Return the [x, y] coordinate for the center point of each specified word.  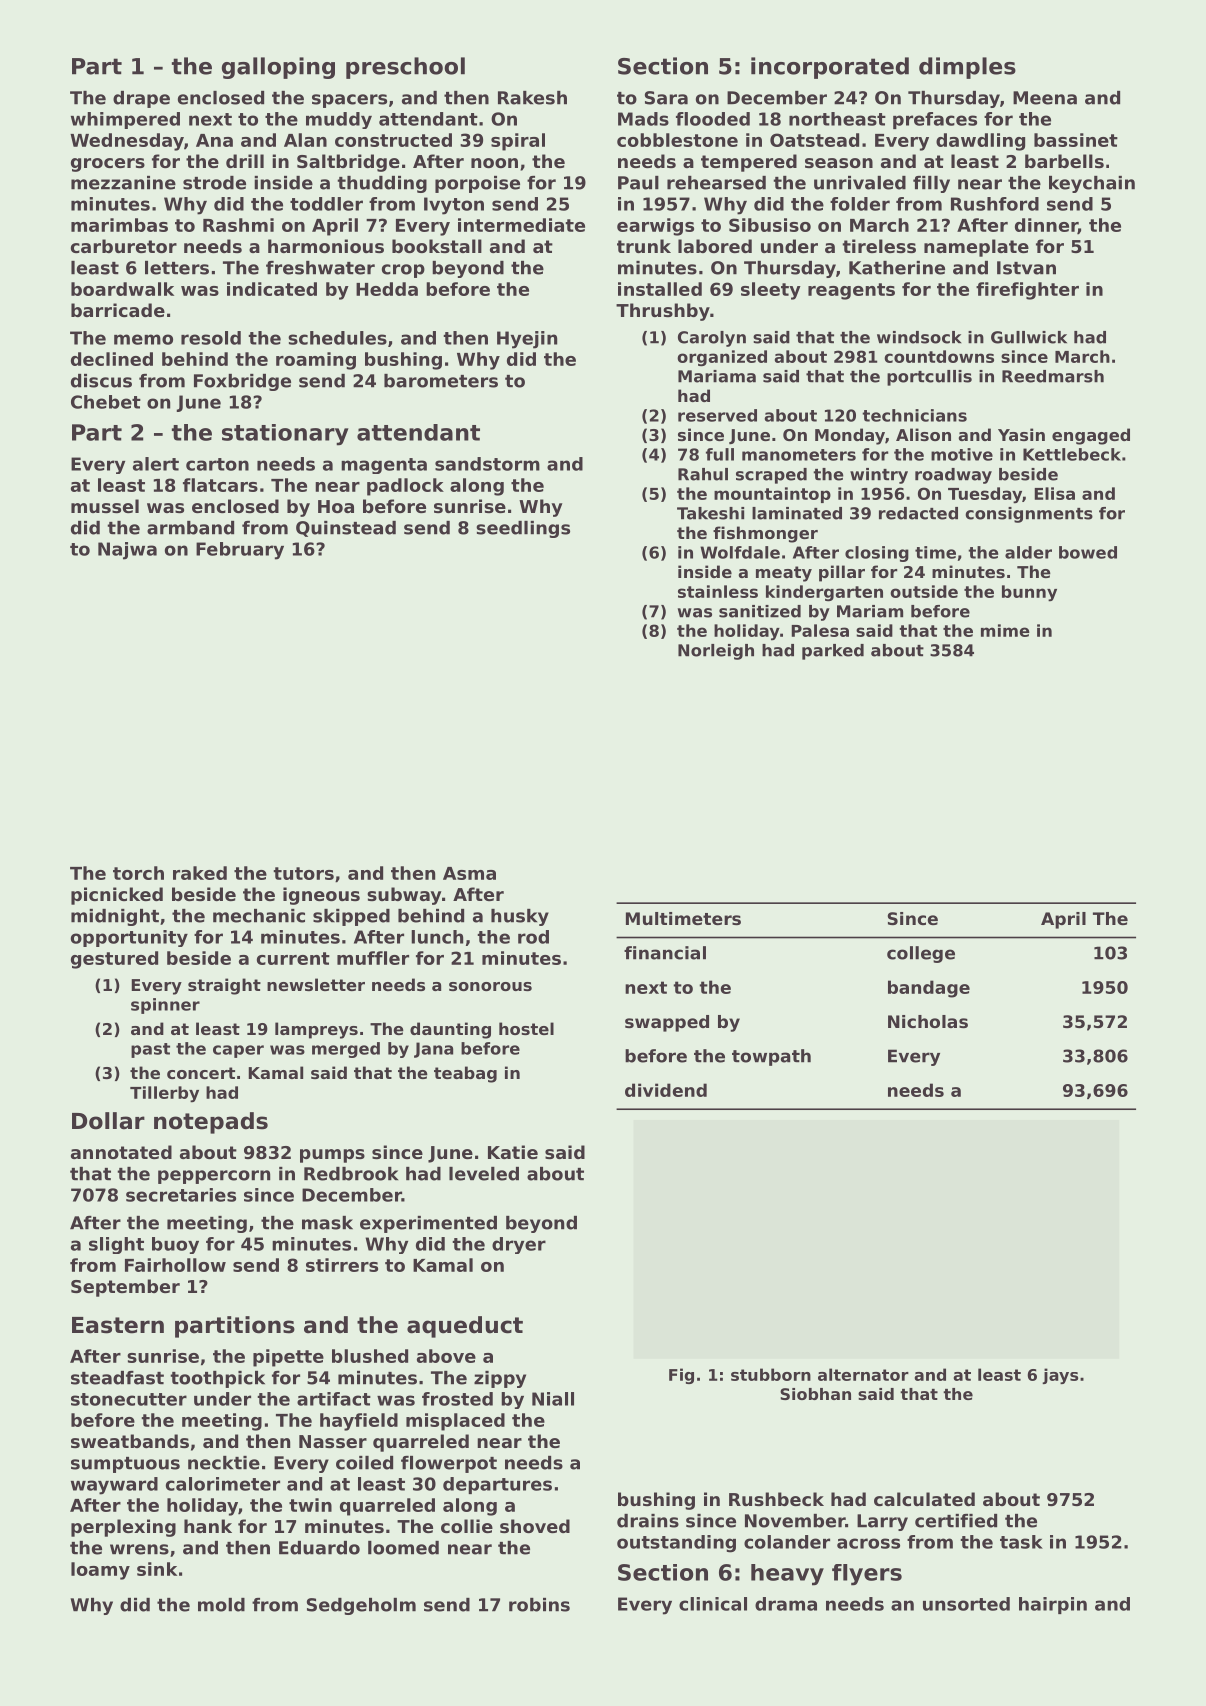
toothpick [217, 1379]
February [240, 551]
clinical [713, 1604]
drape [141, 99]
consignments [1029, 515]
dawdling [980, 142]
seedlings [523, 529]
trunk [644, 246]
